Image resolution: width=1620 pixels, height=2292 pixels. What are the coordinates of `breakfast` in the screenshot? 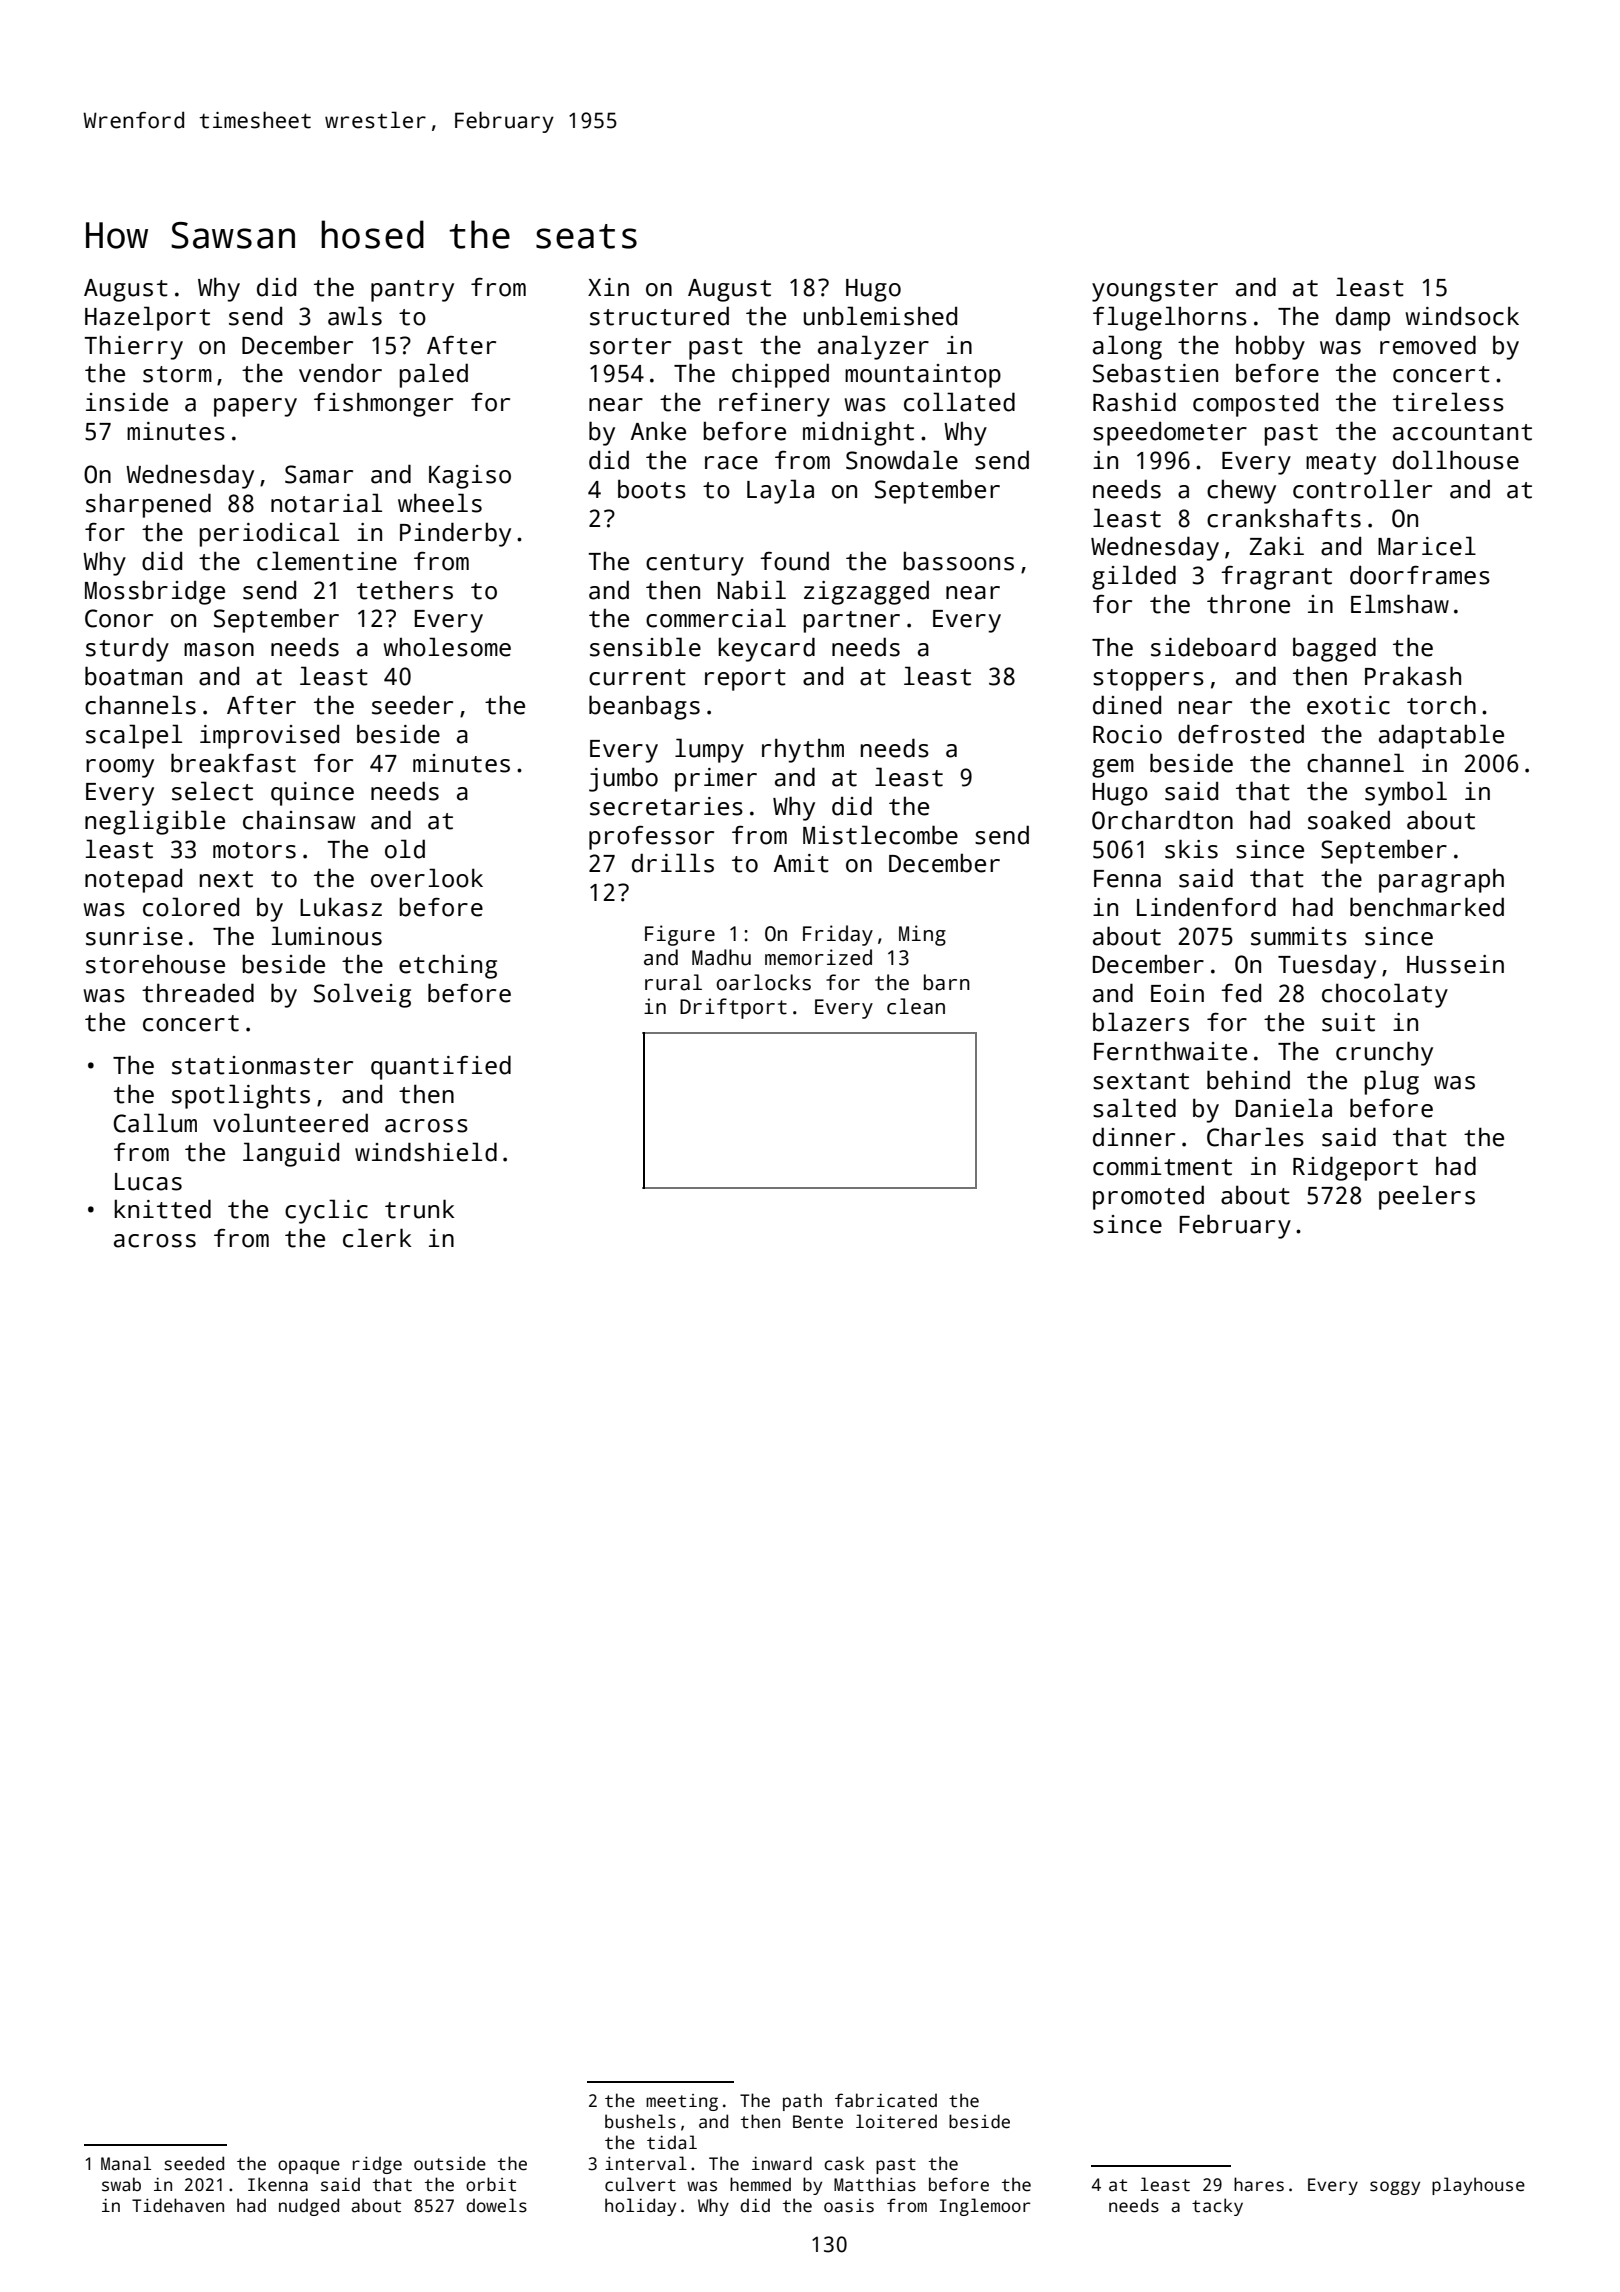 It's located at (233, 763).
